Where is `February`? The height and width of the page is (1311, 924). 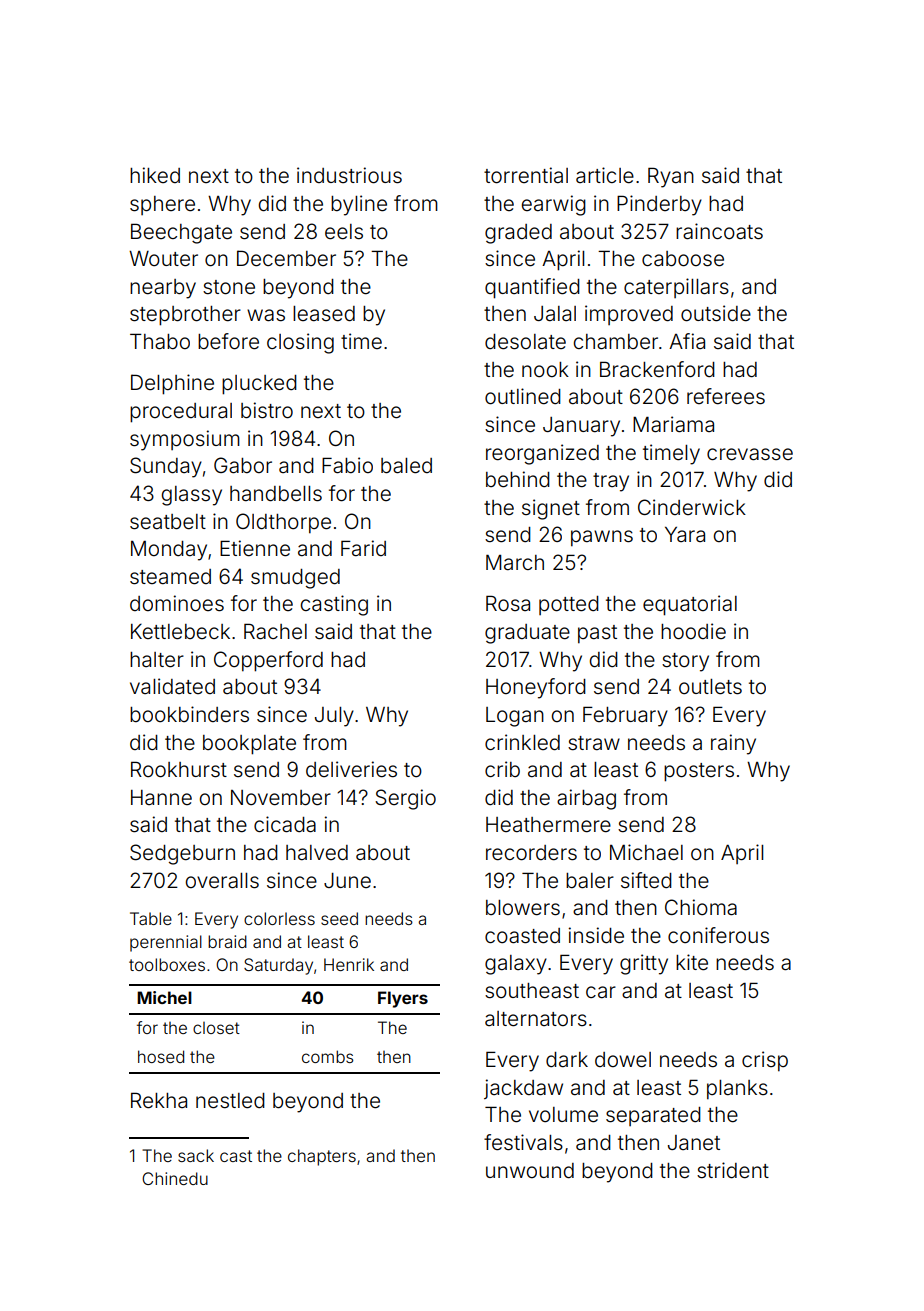
February is located at coordinates (625, 716).
